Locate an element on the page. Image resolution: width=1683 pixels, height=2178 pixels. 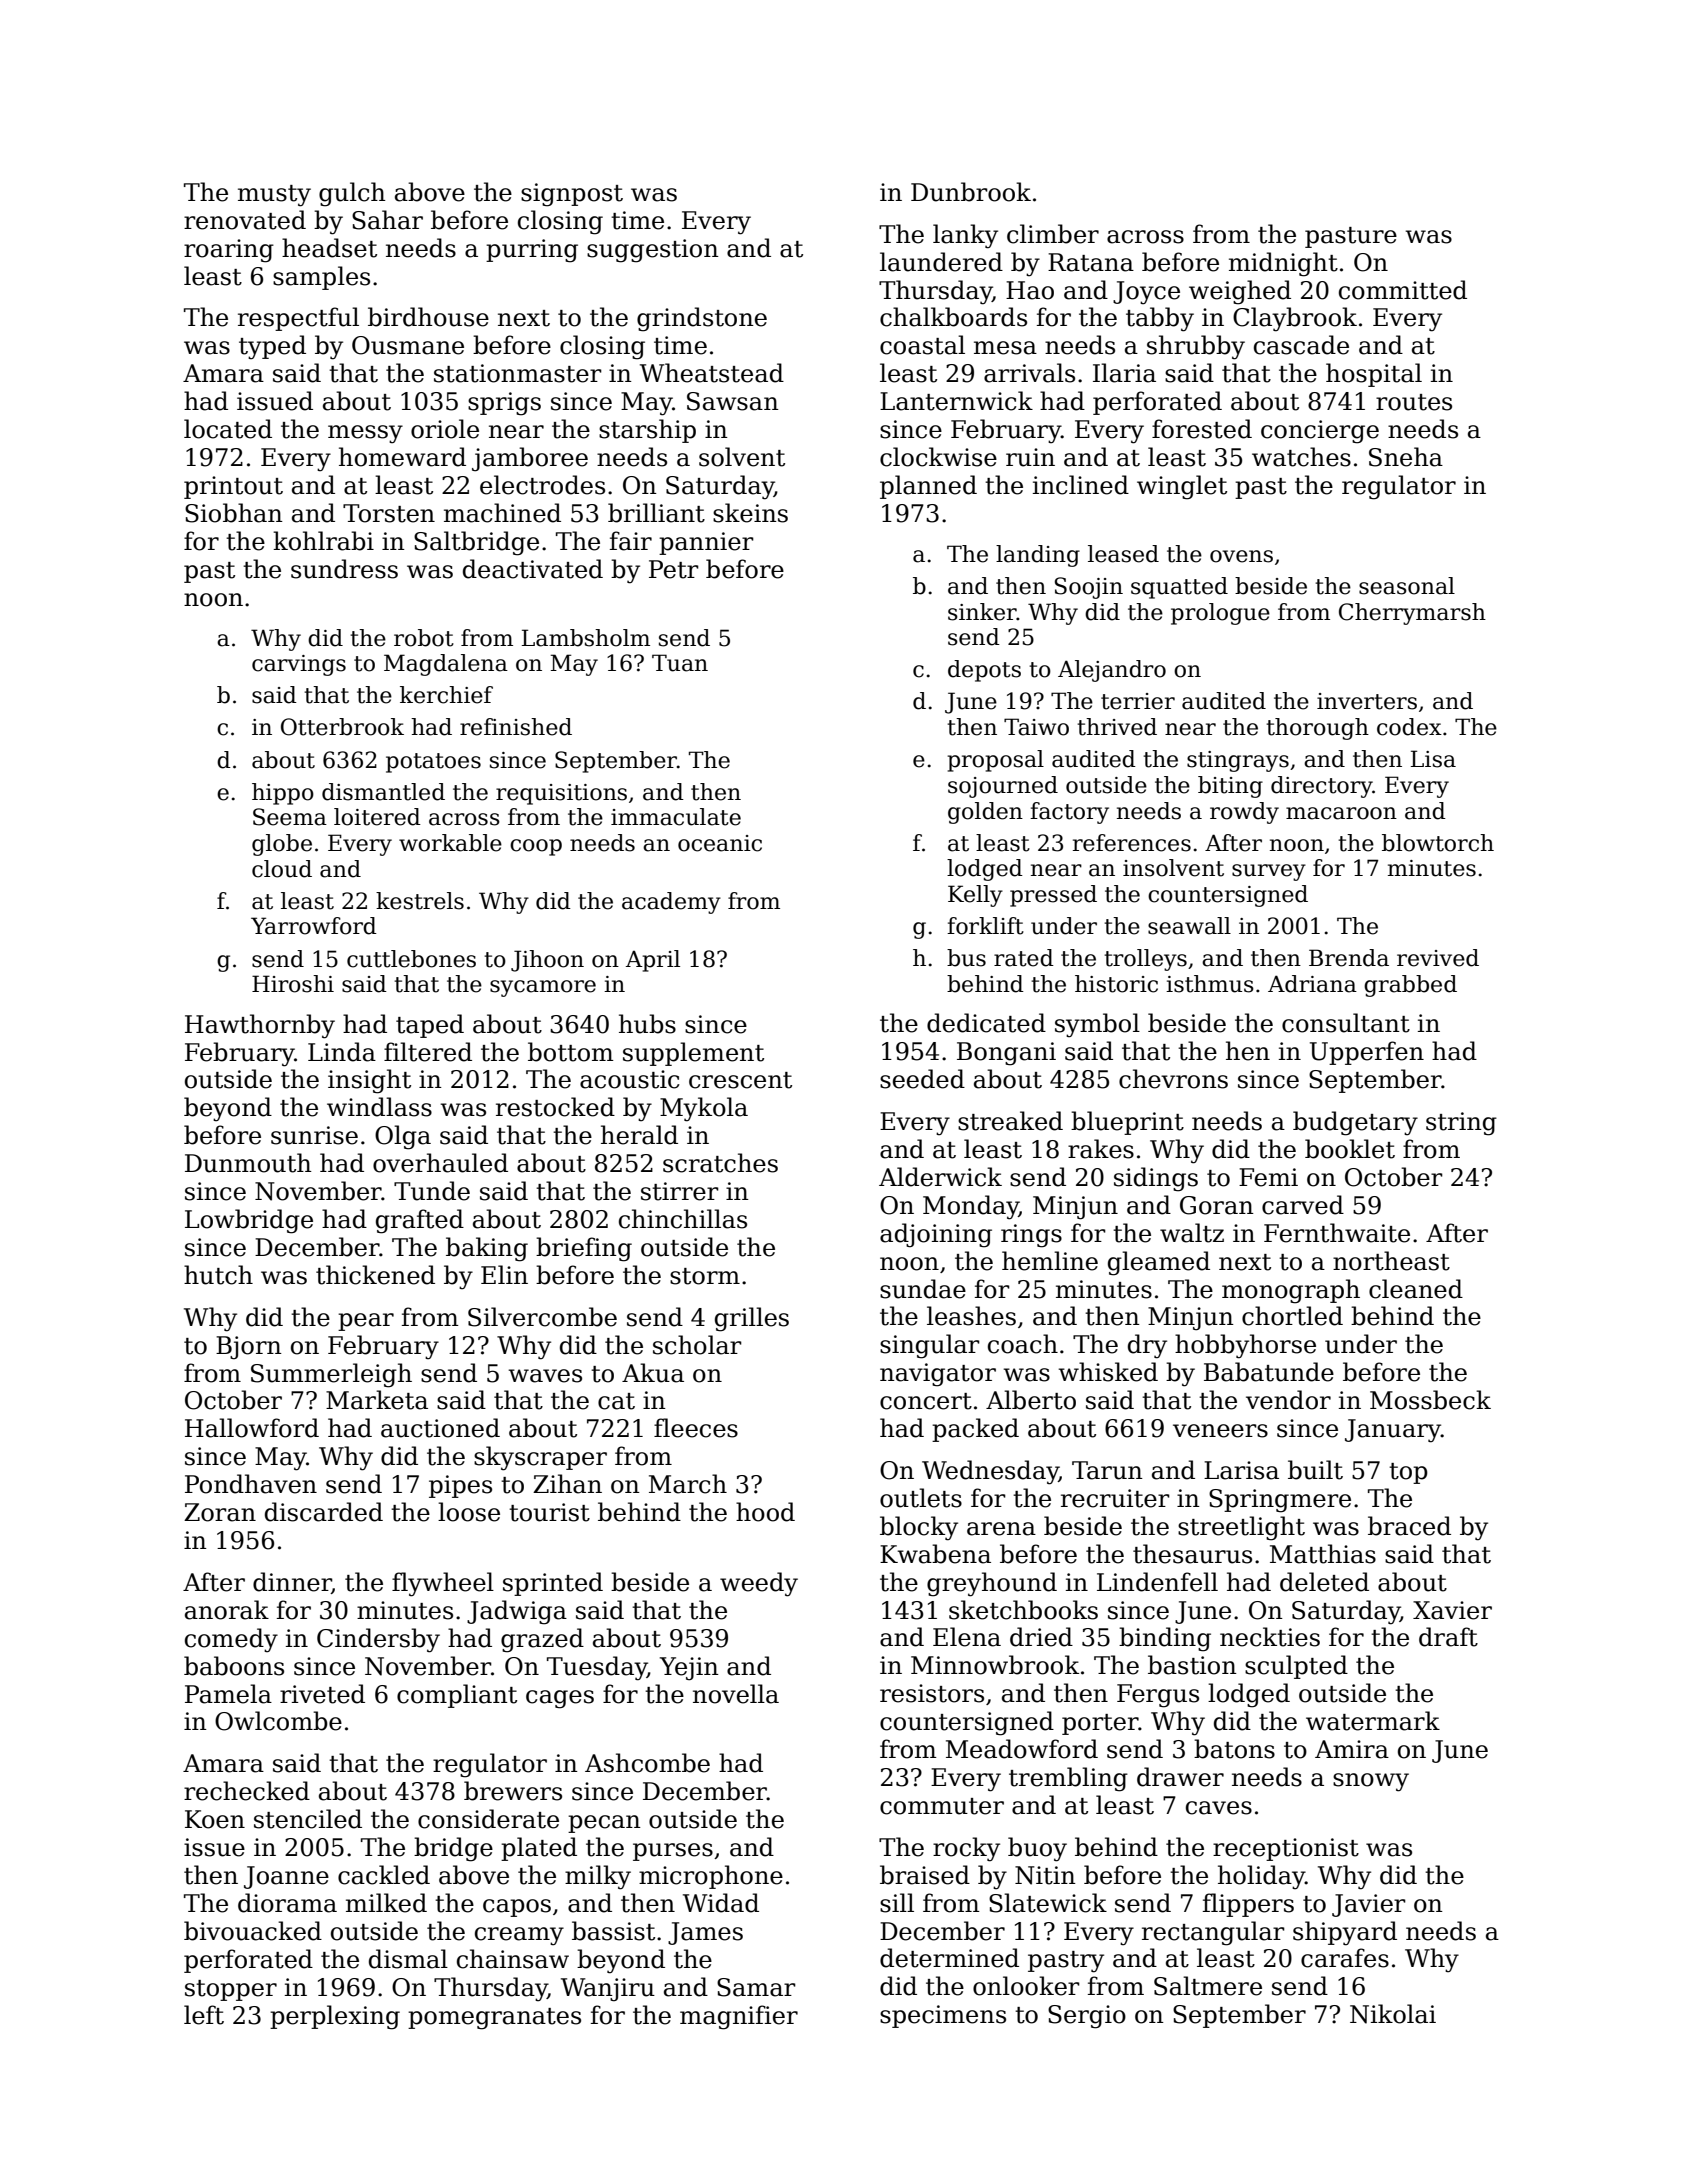
Dunbrook is located at coordinates (971, 192).
